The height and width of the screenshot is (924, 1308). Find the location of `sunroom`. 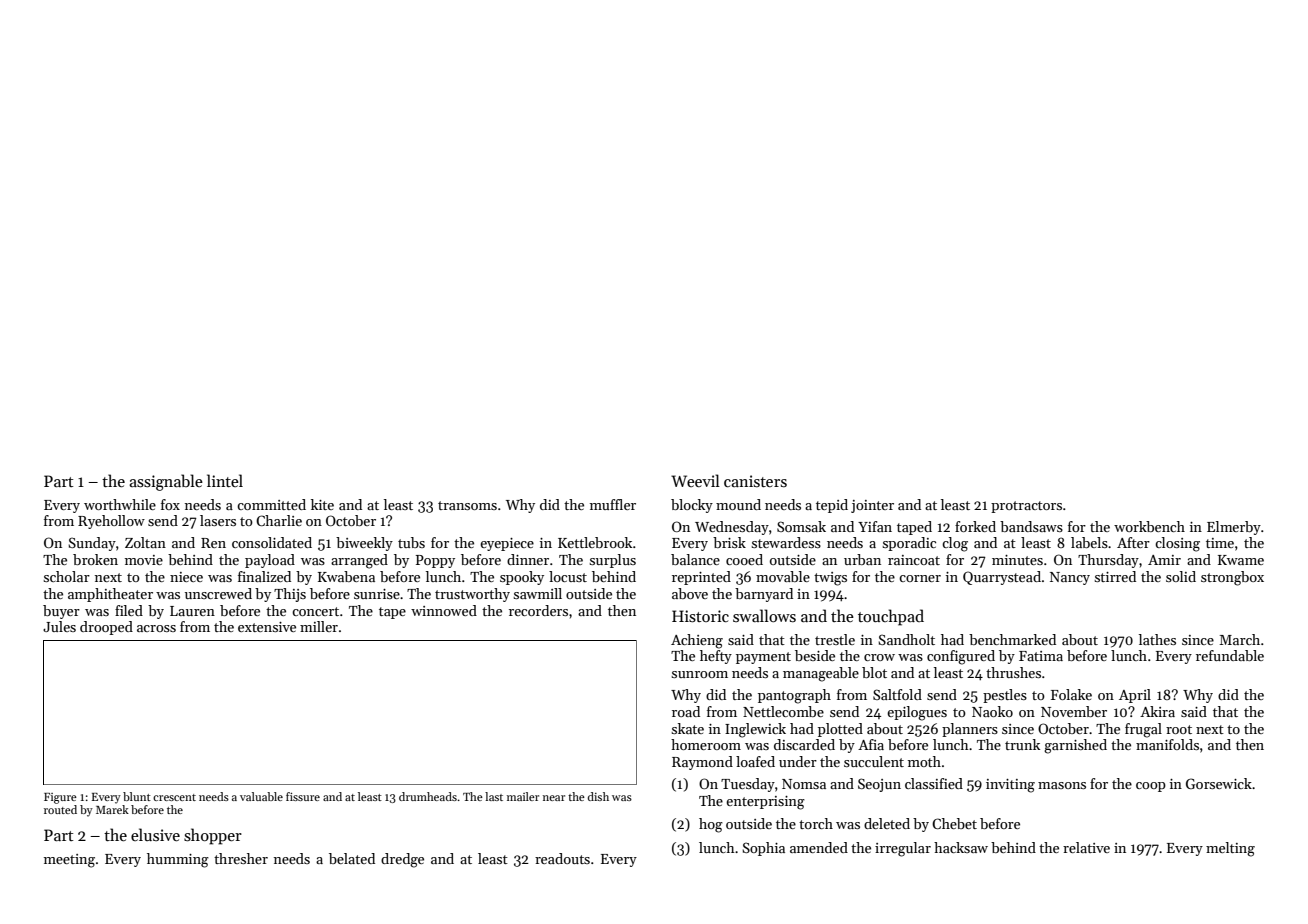

sunroom is located at coordinates (700, 674).
